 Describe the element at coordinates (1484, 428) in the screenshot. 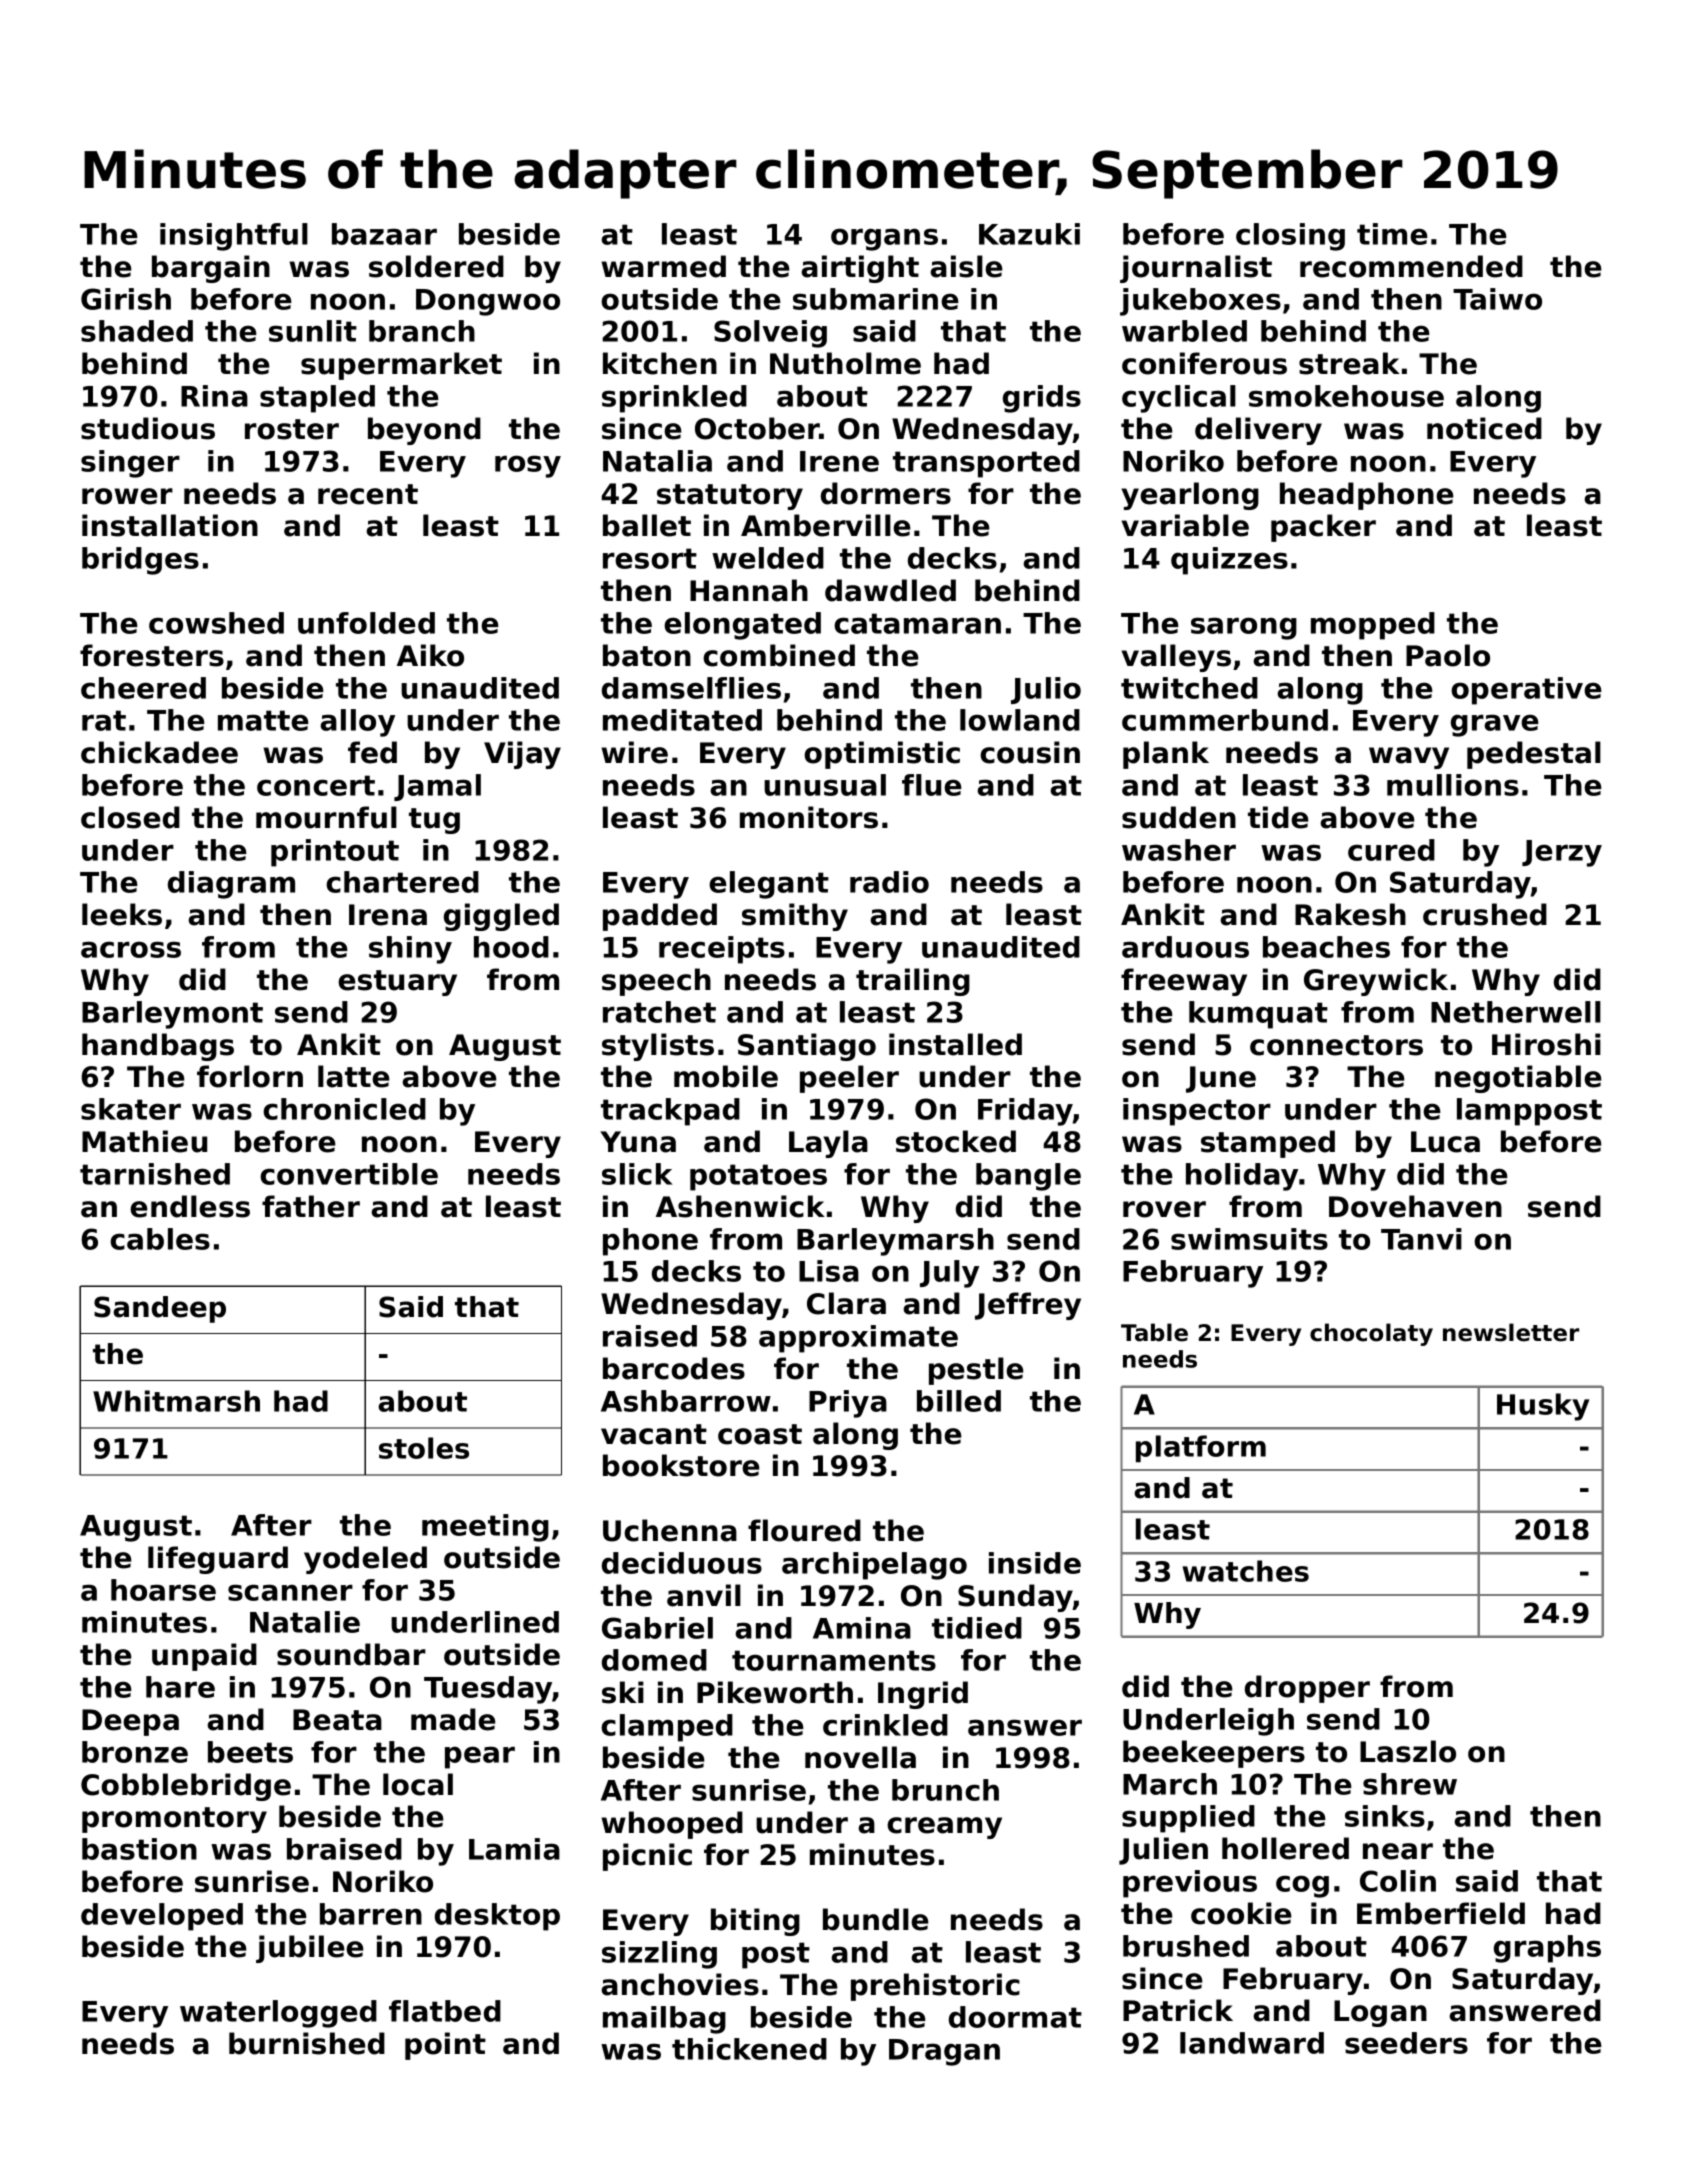

I see `noticed` at that location.
